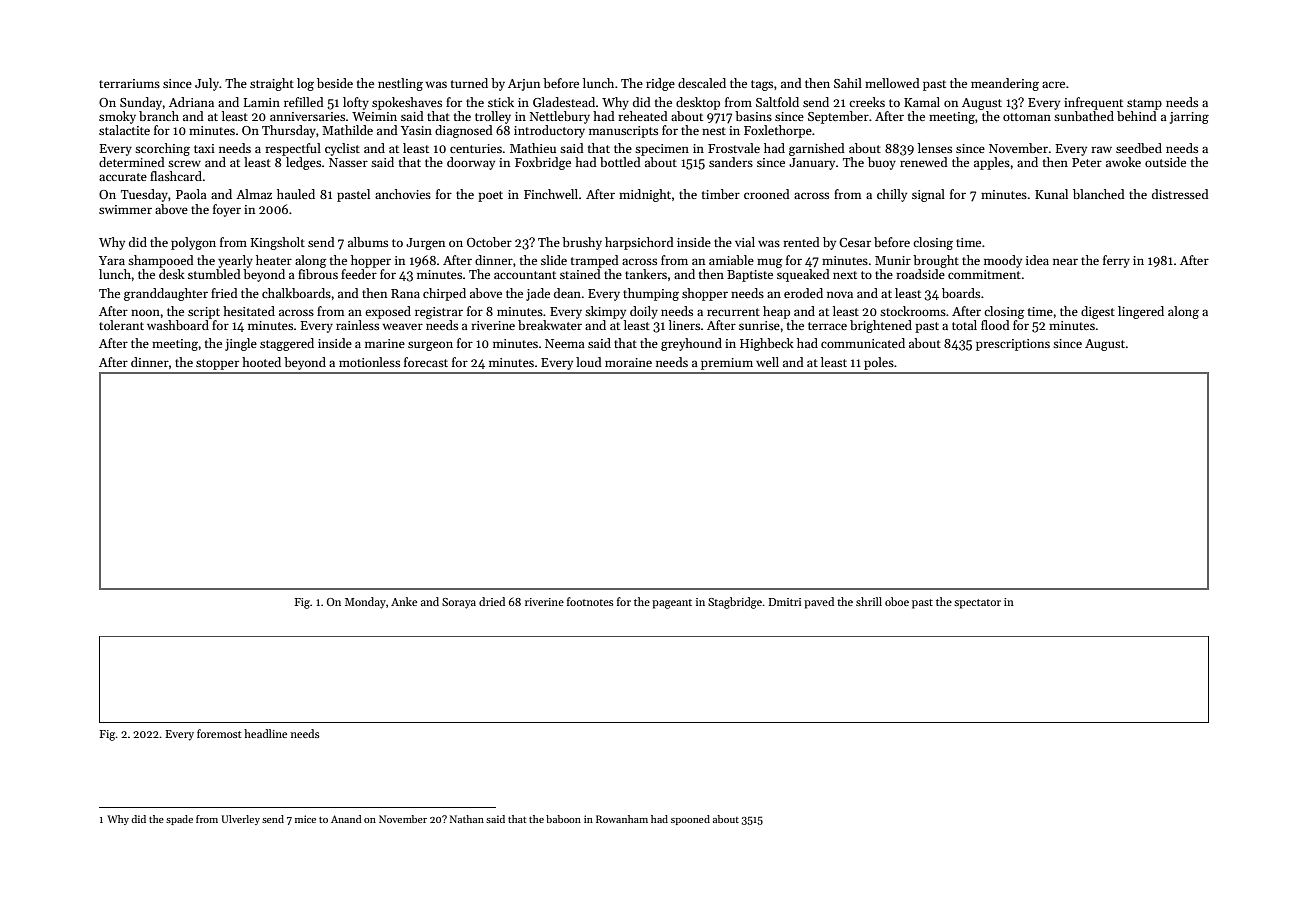 The image size is (1308, 924). Describe the element at coordinates (1141, 312) in the document. I see `lingered` at that location.
